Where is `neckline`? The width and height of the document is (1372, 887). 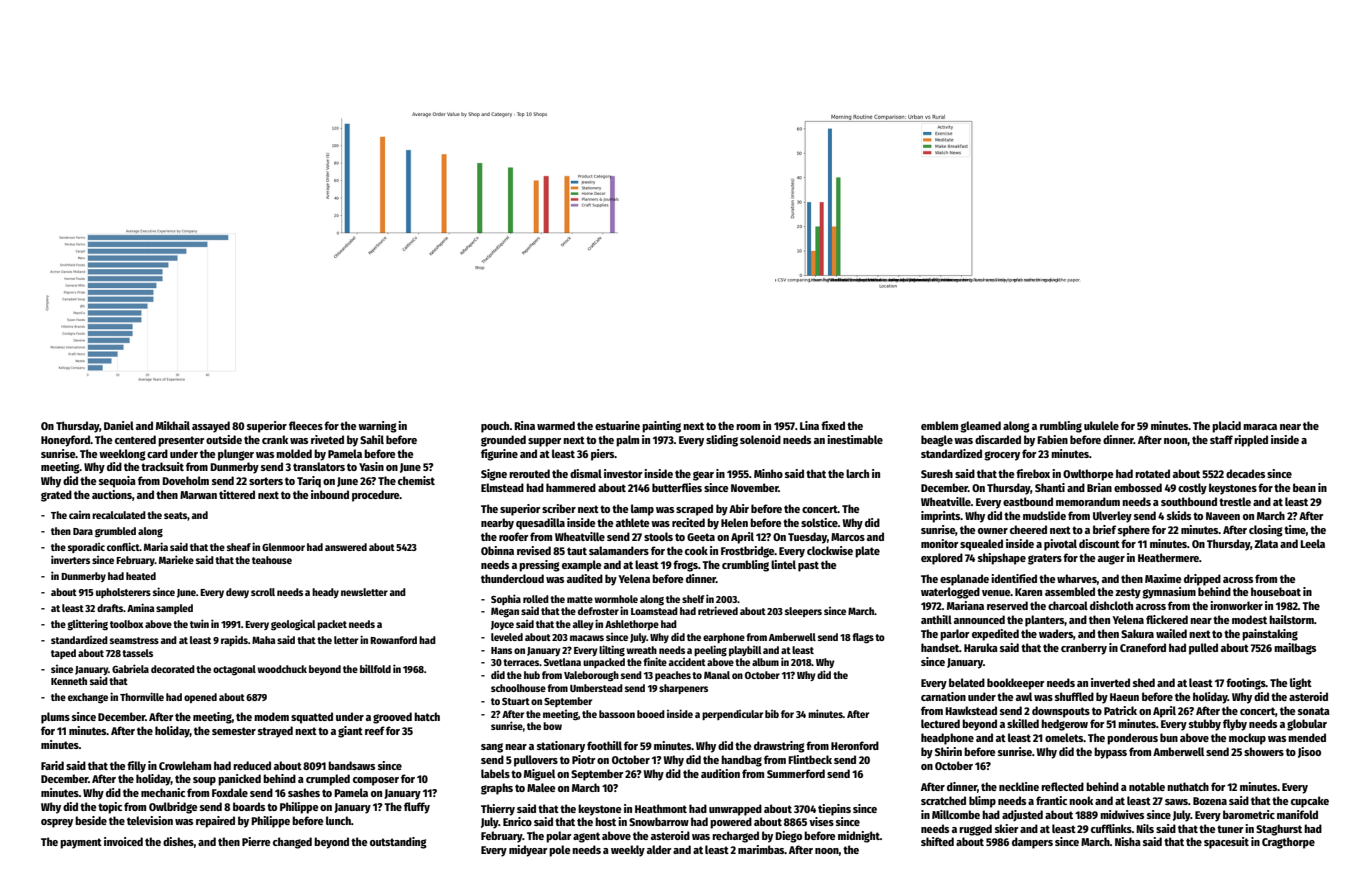
neckline is located at coordinates (1019, 786).
